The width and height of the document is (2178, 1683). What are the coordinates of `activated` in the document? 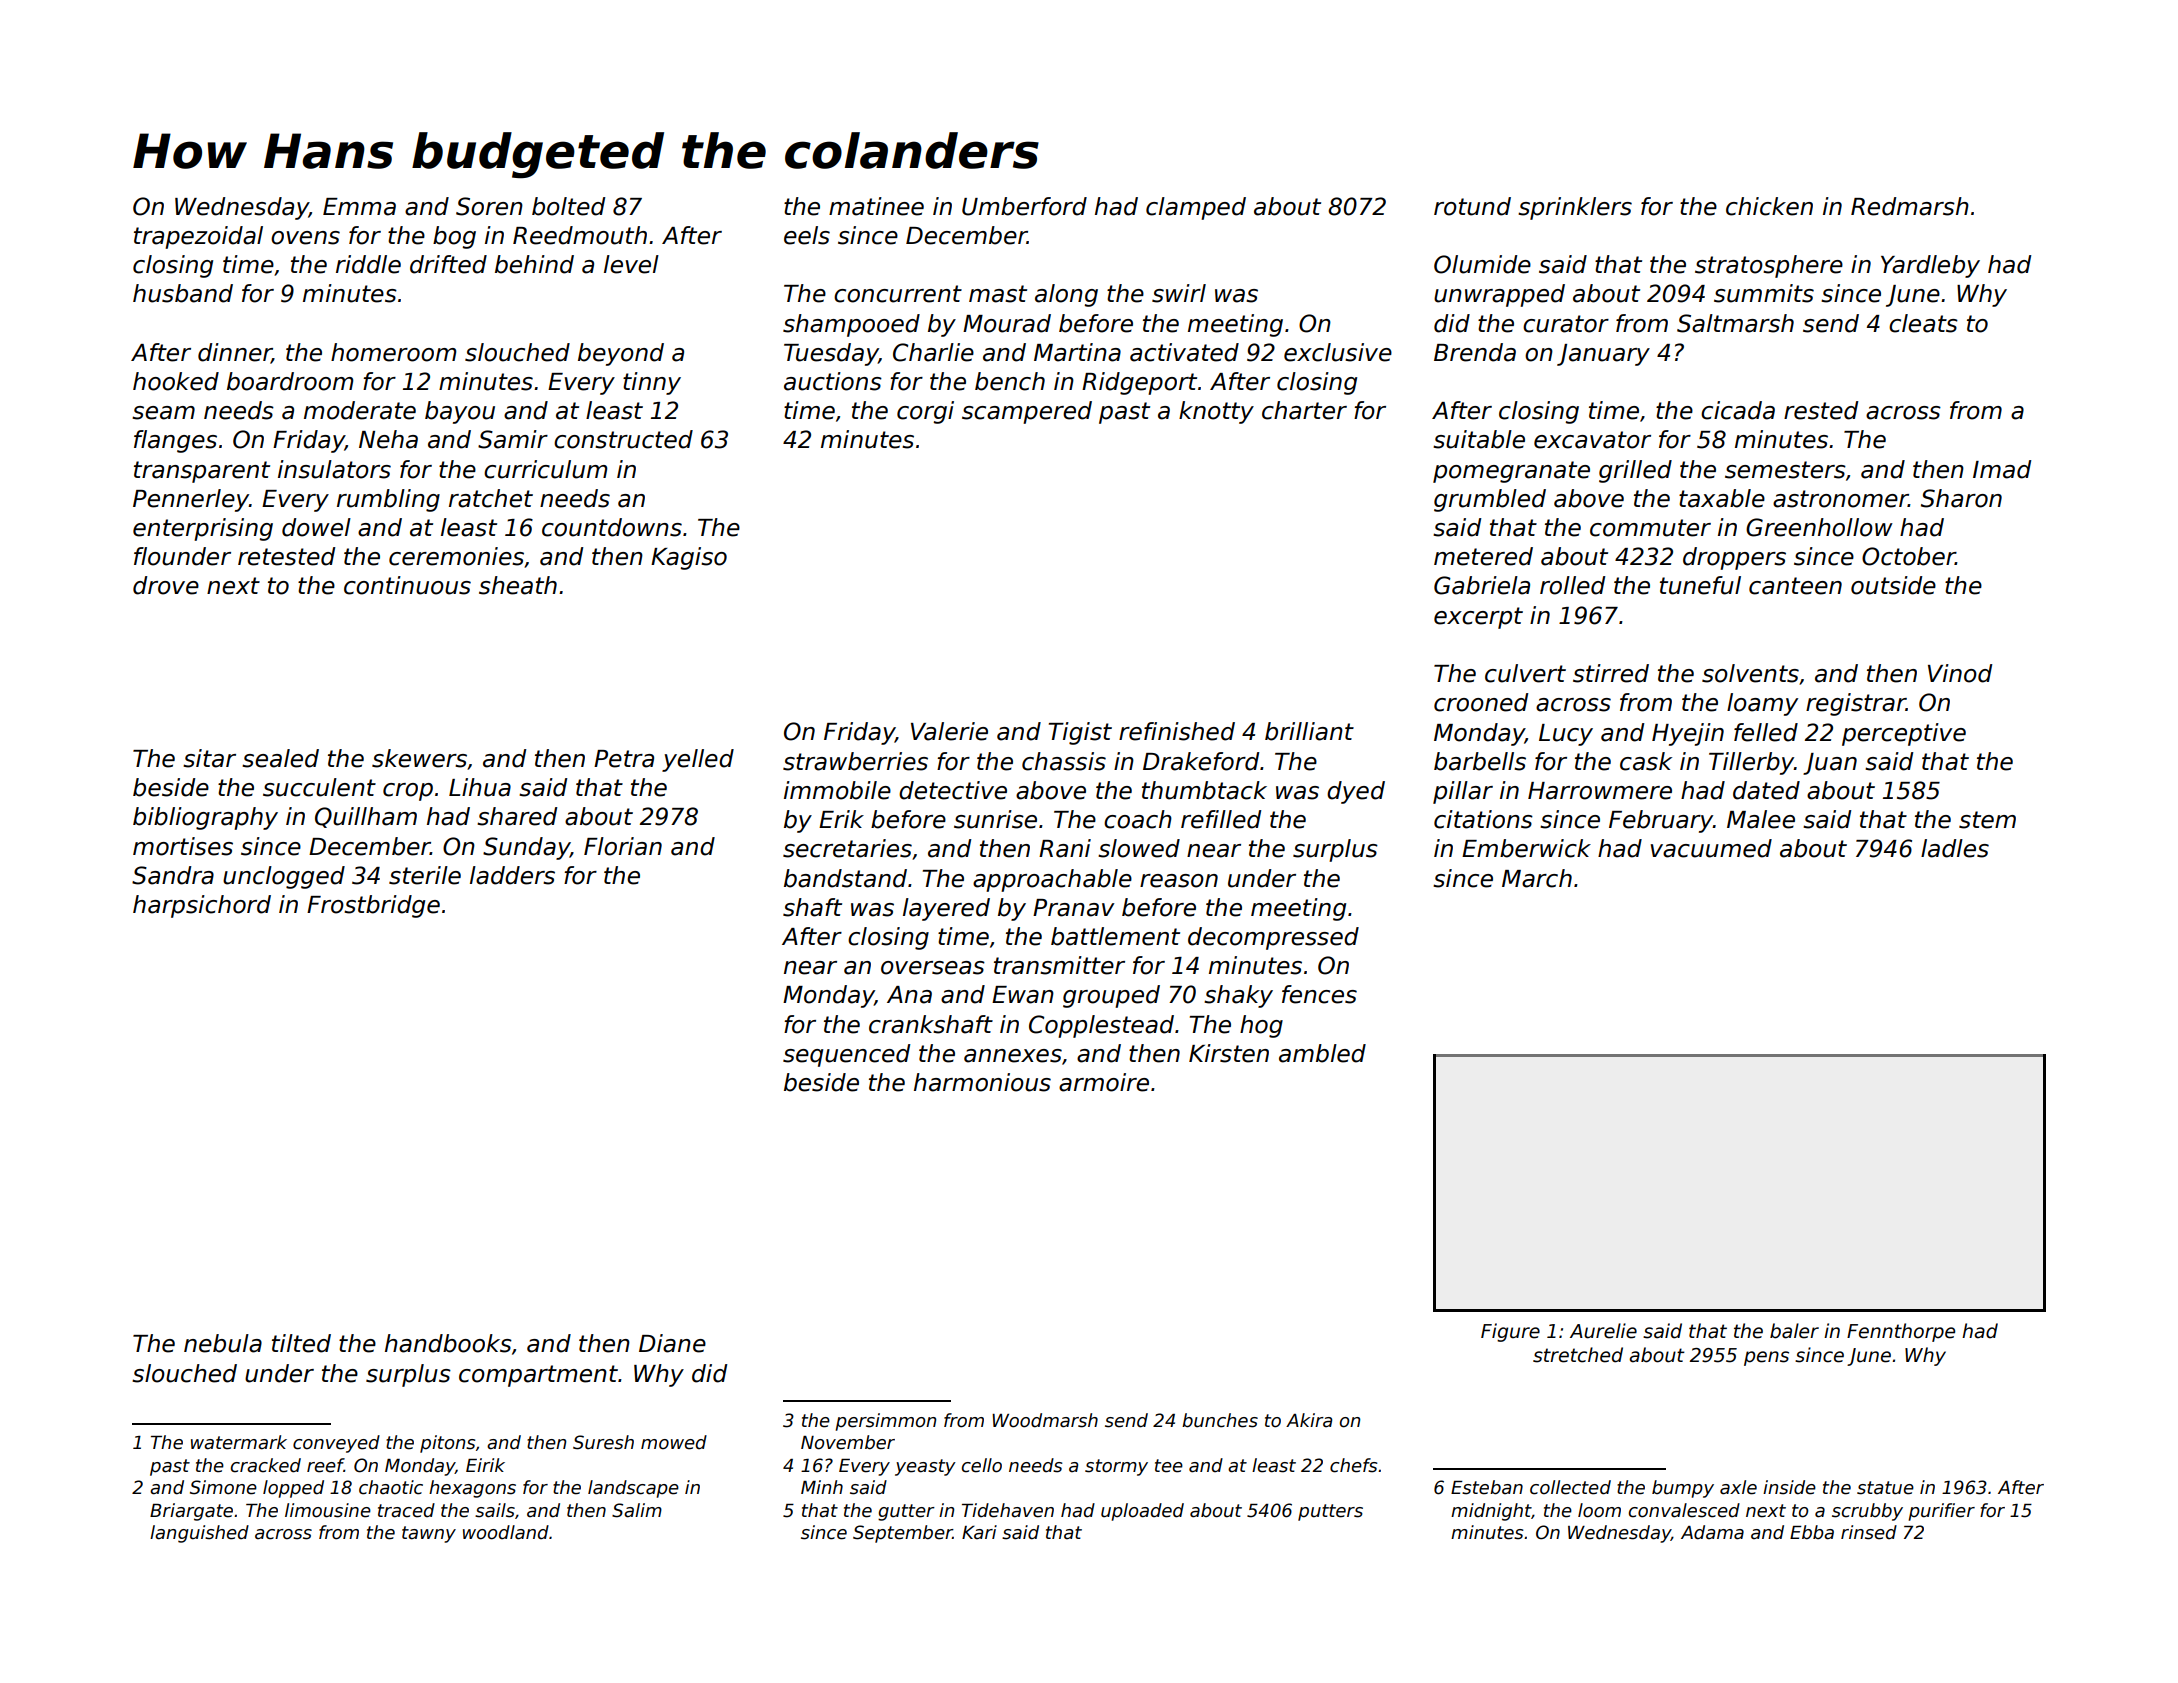 It's located at (1184, 352).
